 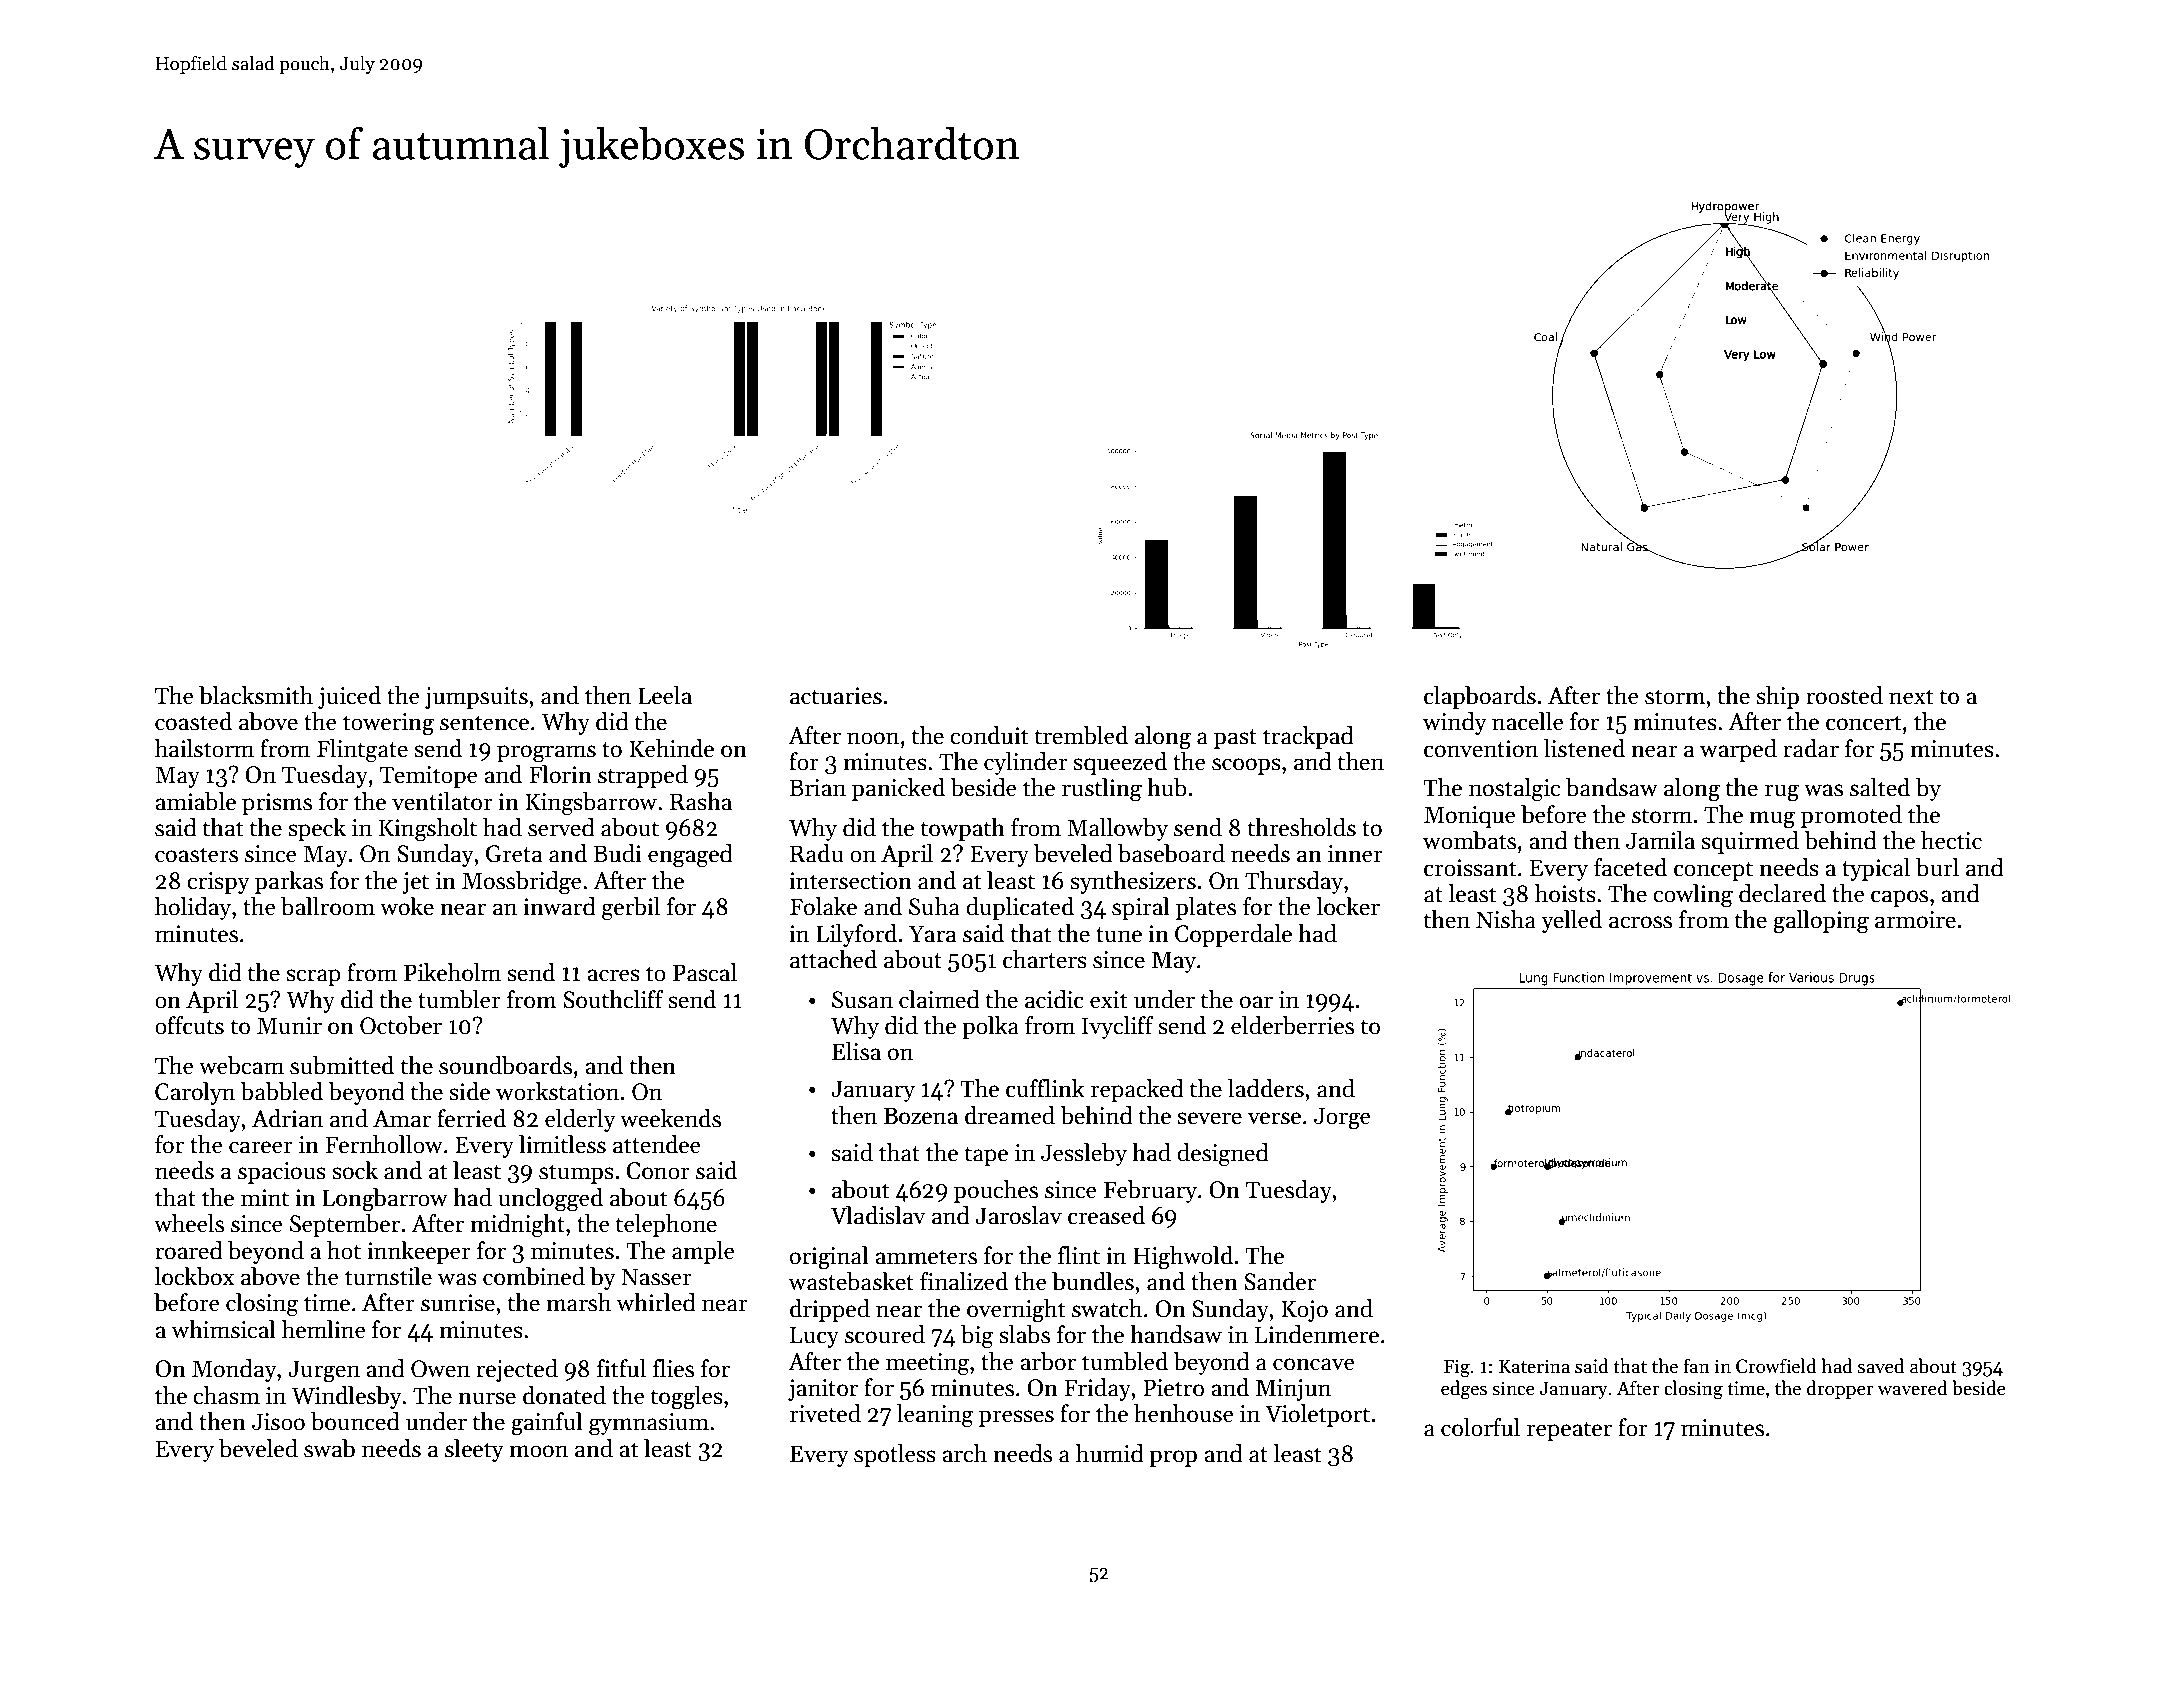 I want to click on moon, so click(x=538, y=1451).
